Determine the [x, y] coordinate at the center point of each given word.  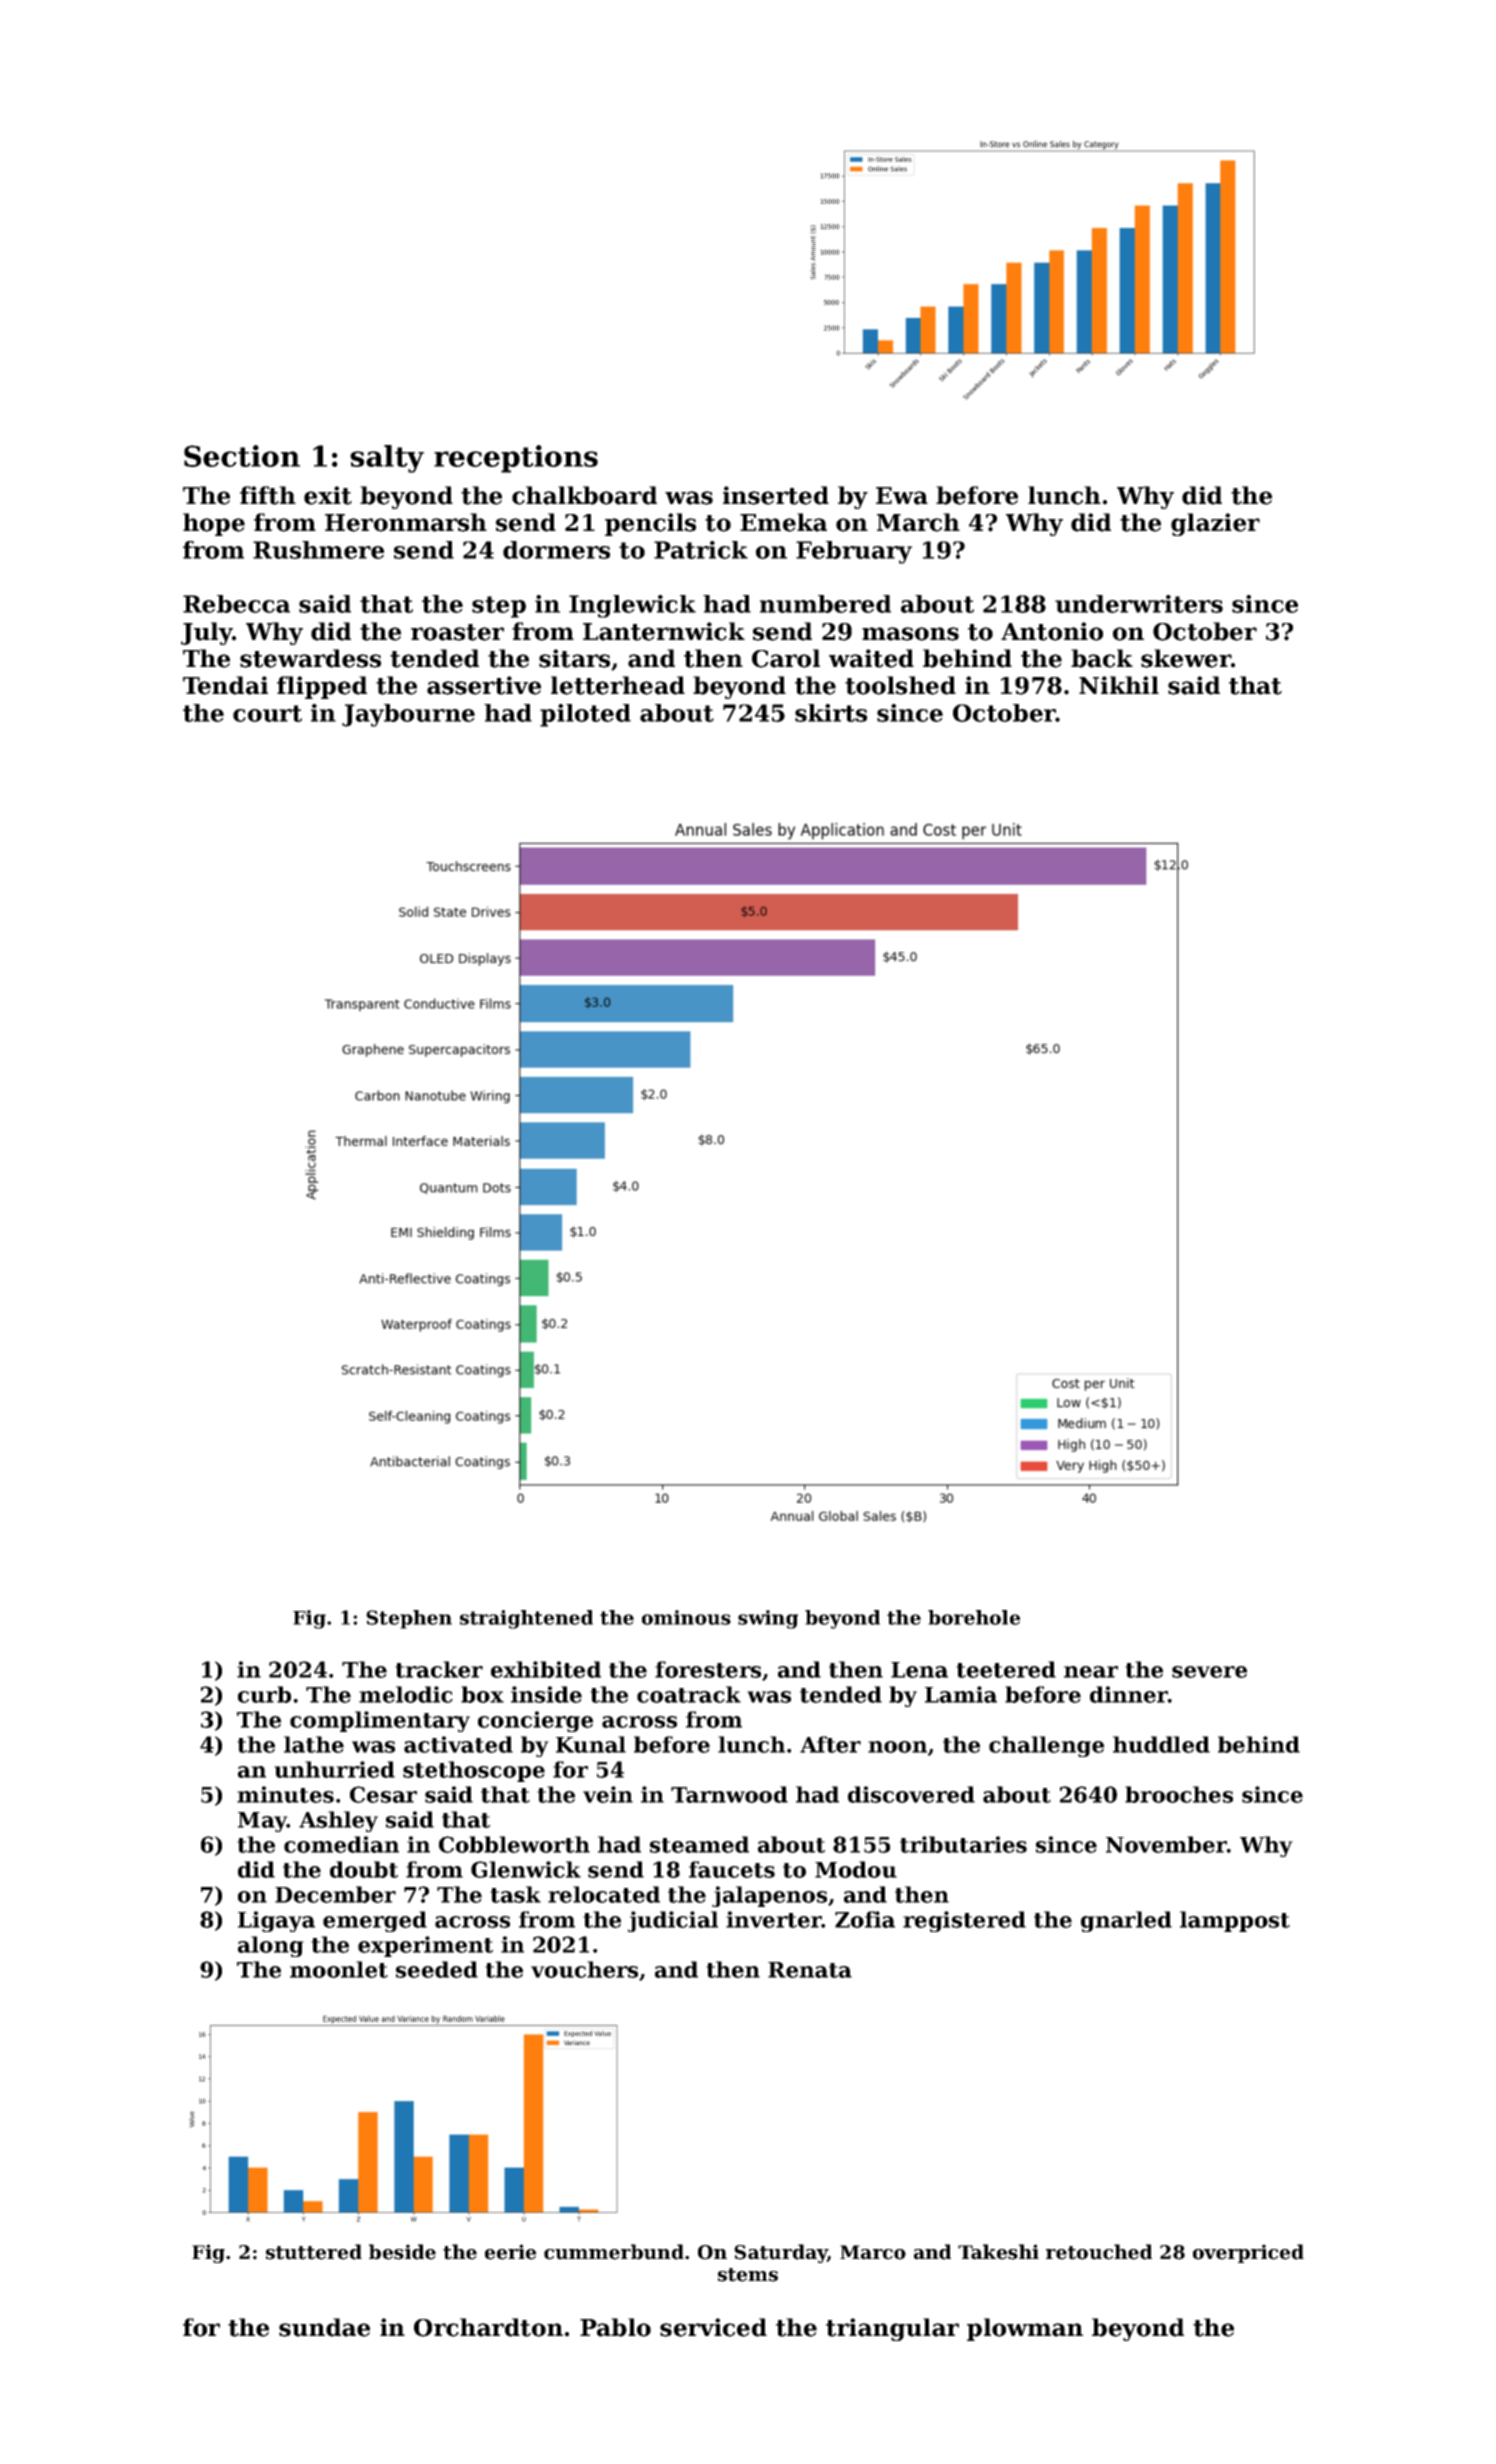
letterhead [618, 685]
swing [768, 1619]
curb [264, 1694]
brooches [1179, 1794]
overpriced [1248, 2253]
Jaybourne [408, 715]
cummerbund [614, 2252]
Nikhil [1119, 685]
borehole [974, 1617]
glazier [1215, 524]
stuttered [314, 2252]
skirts [831, 713]
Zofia [865, 1919]
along [271, 1946]
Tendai [225, 685]
